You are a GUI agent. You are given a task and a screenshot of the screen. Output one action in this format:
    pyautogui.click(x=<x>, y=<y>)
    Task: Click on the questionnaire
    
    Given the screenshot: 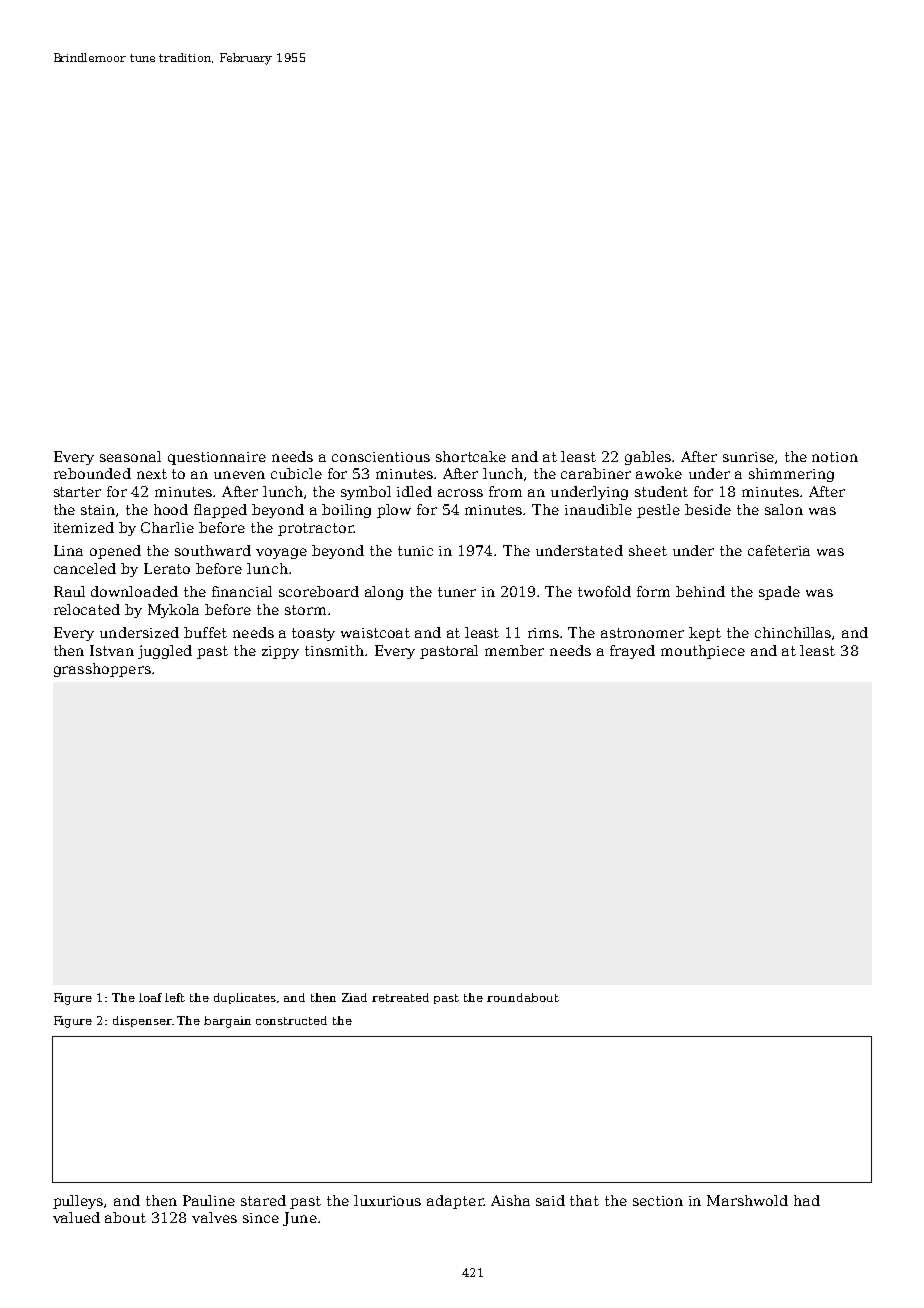 What is the action you would take?
    pyautogui.click(x=217, y=458)
